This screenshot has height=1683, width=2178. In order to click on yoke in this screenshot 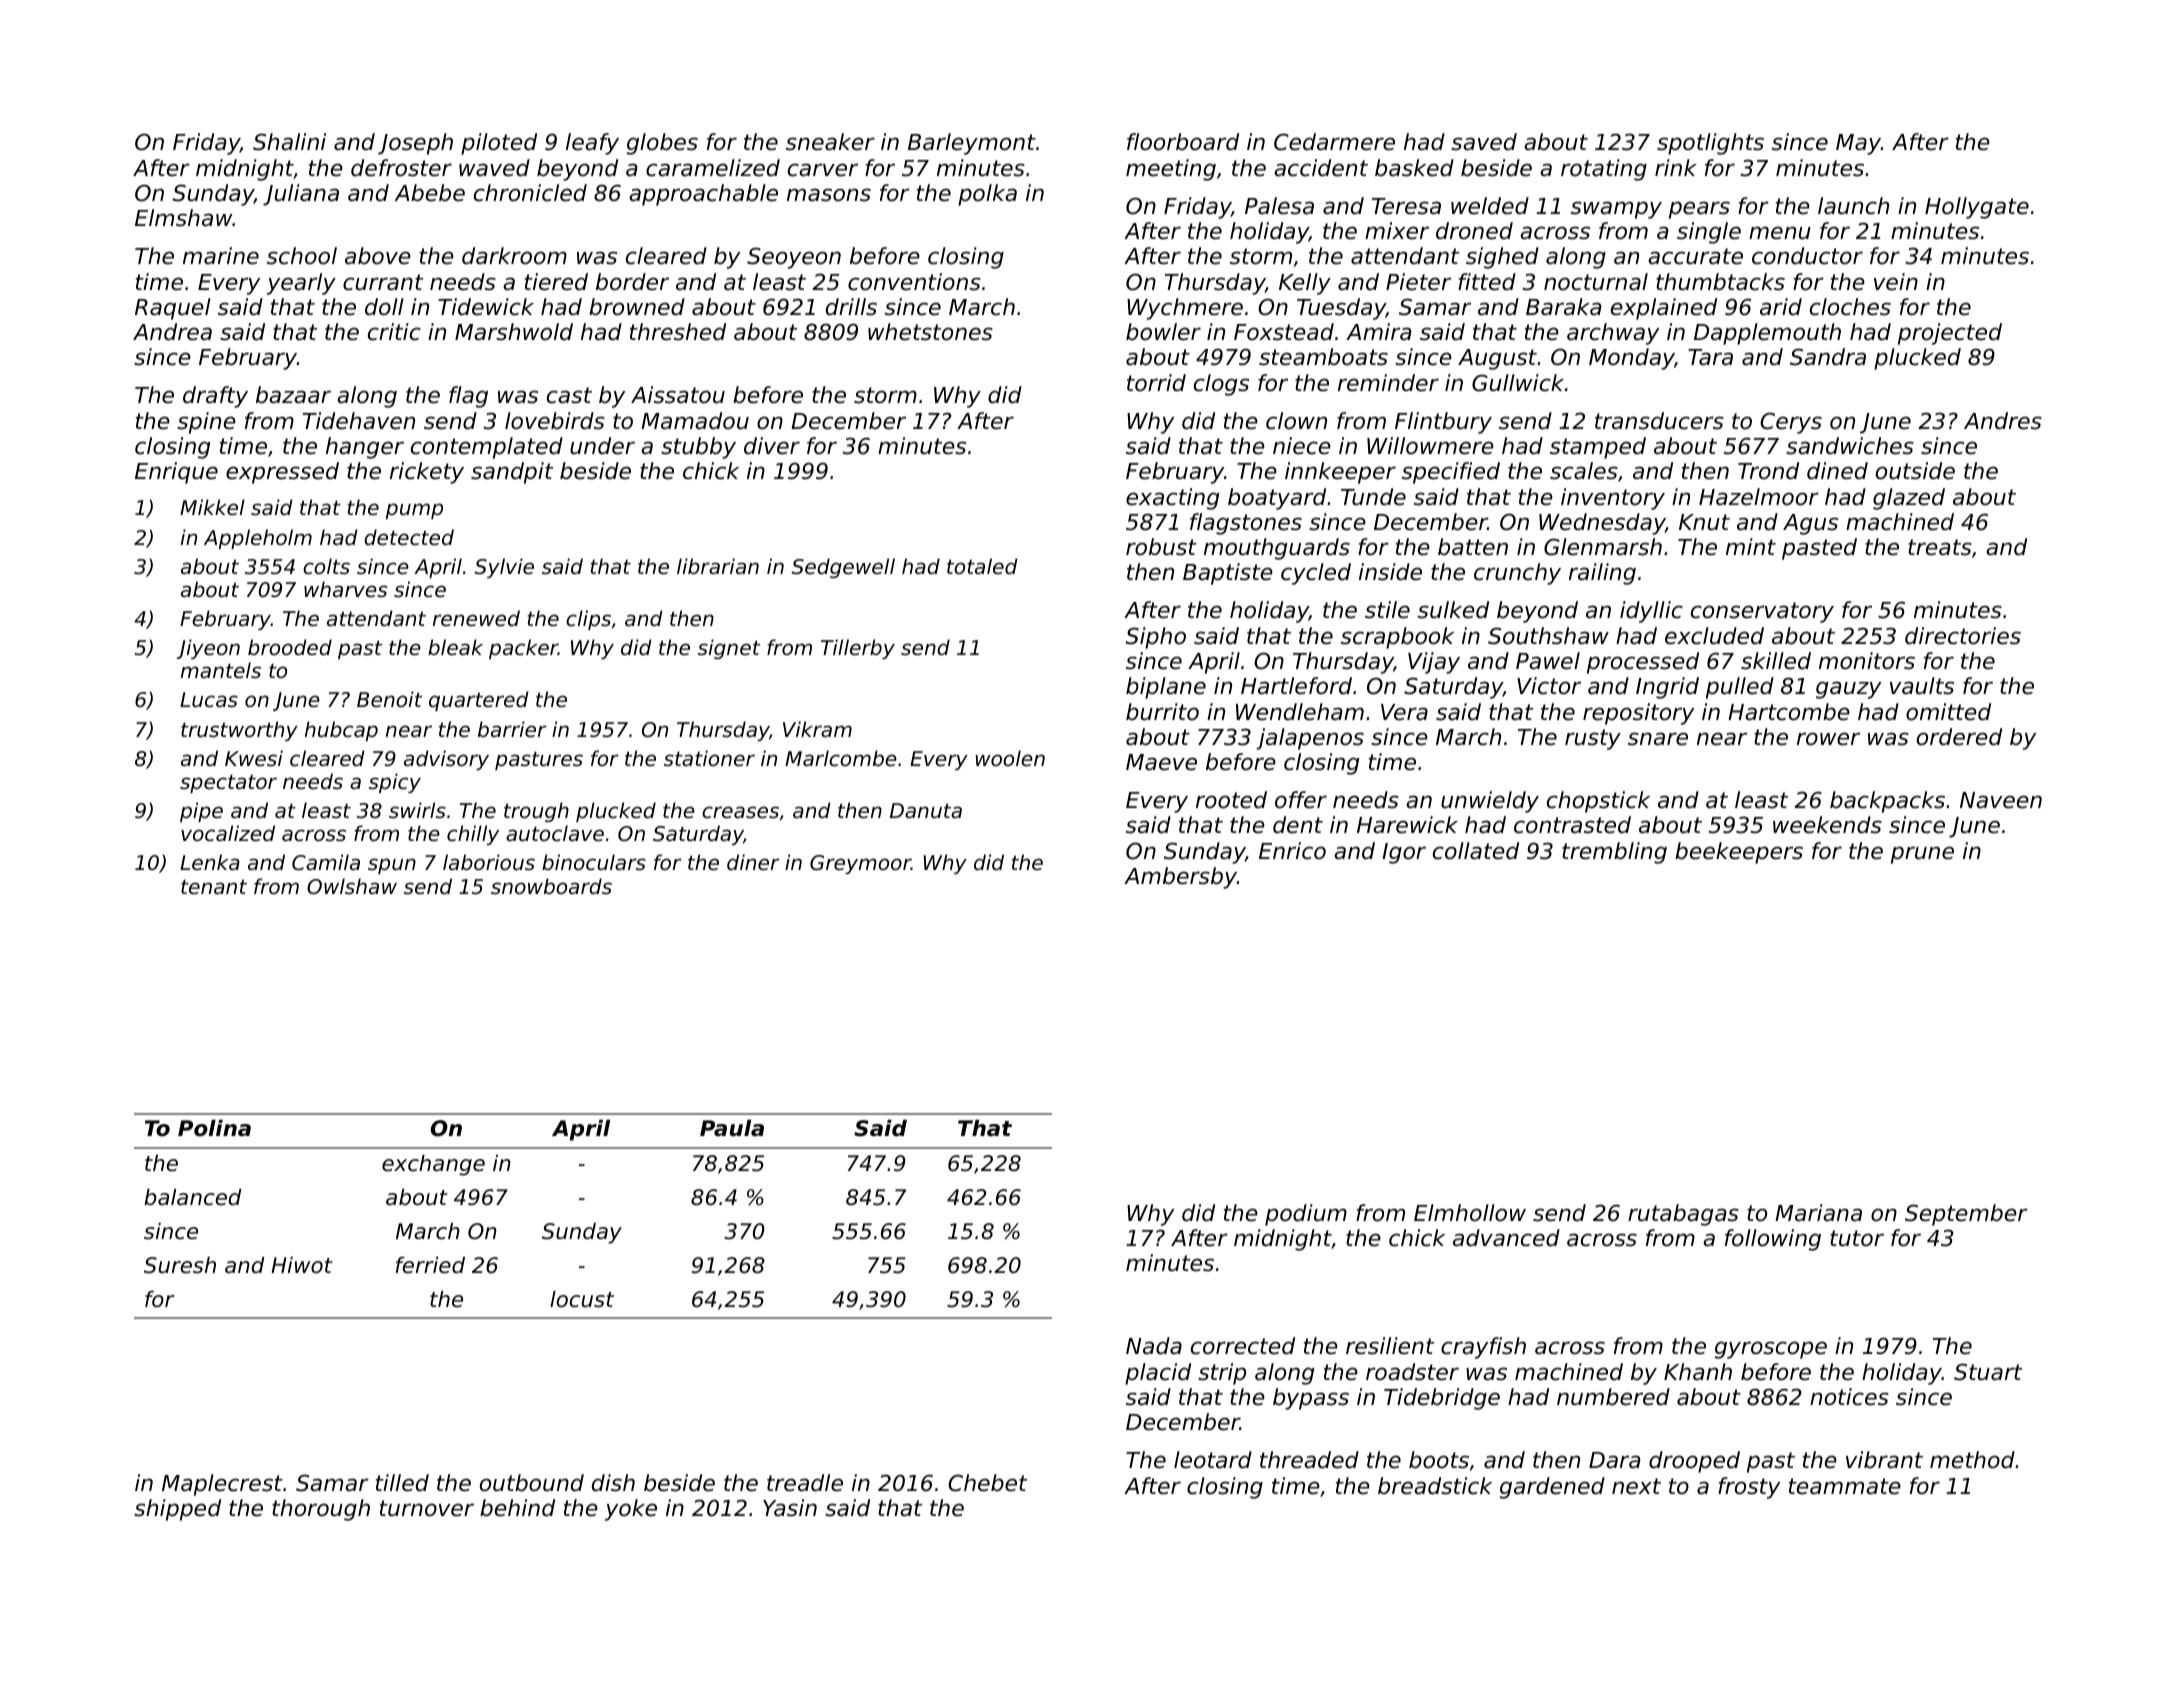, I will do `click(631, 1510)`.
